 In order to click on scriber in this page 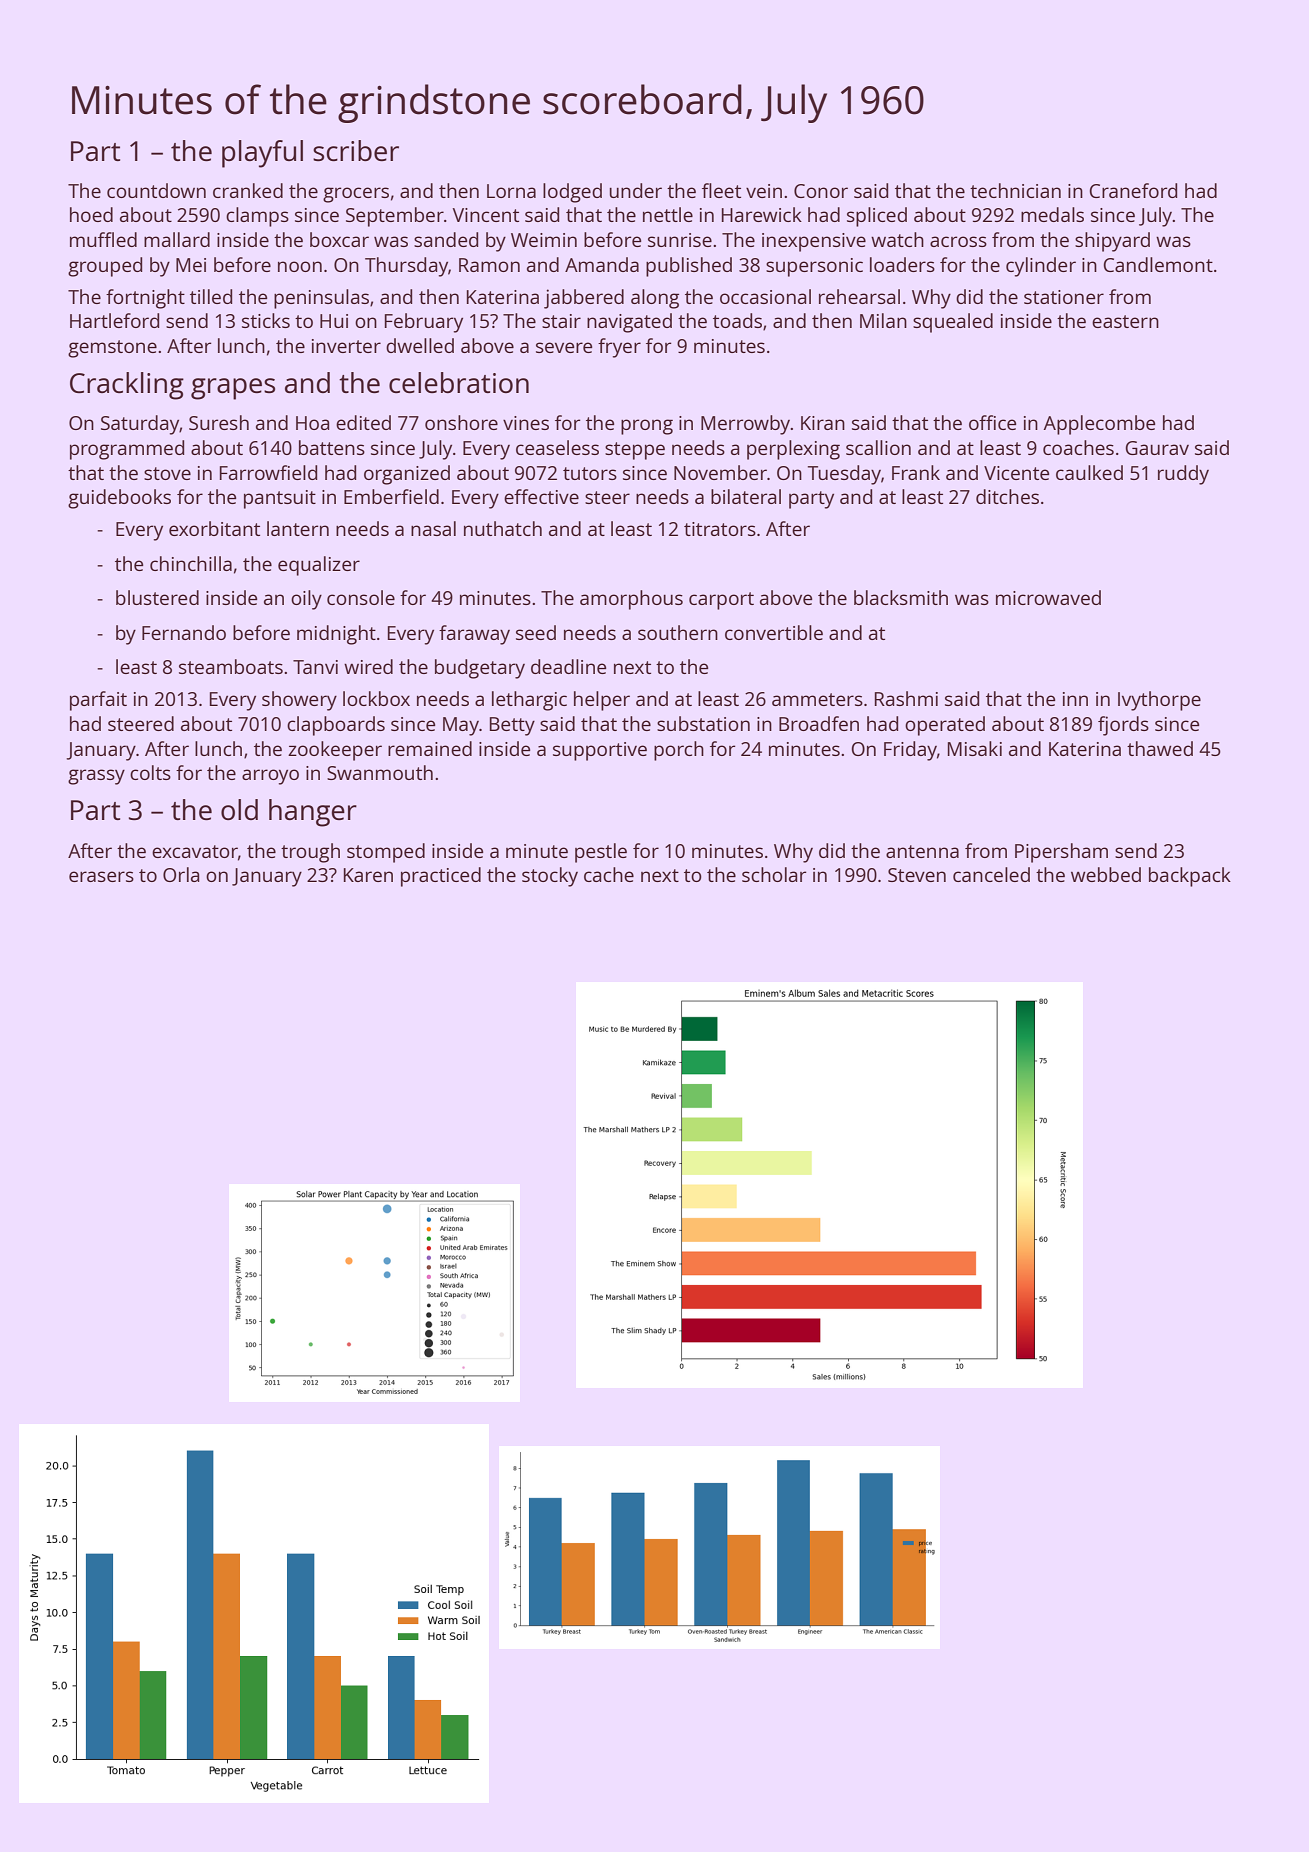, I will do `click(356, 150)`.
